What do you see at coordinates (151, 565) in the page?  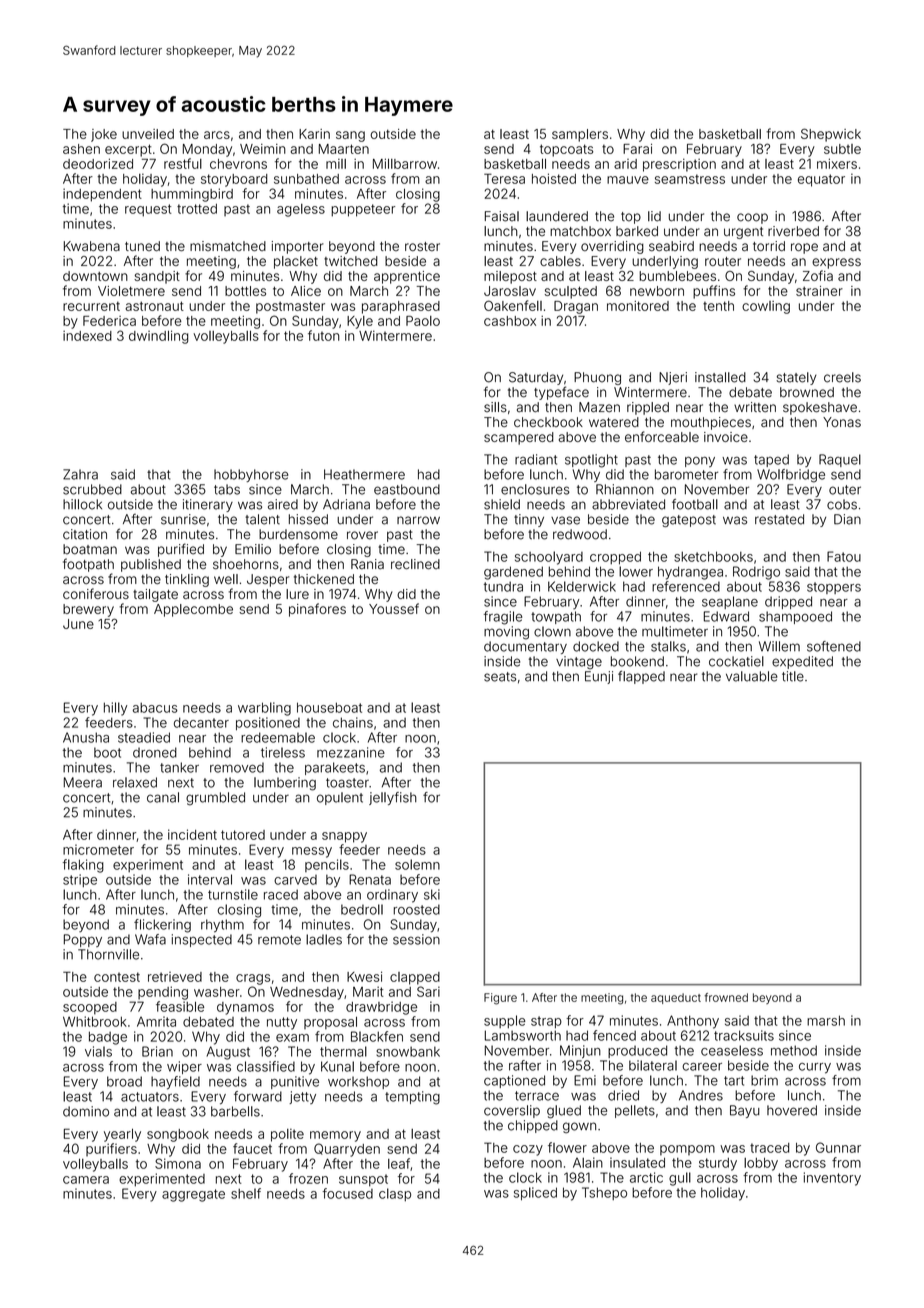 I see `published` at bounding box center [151, 565].
